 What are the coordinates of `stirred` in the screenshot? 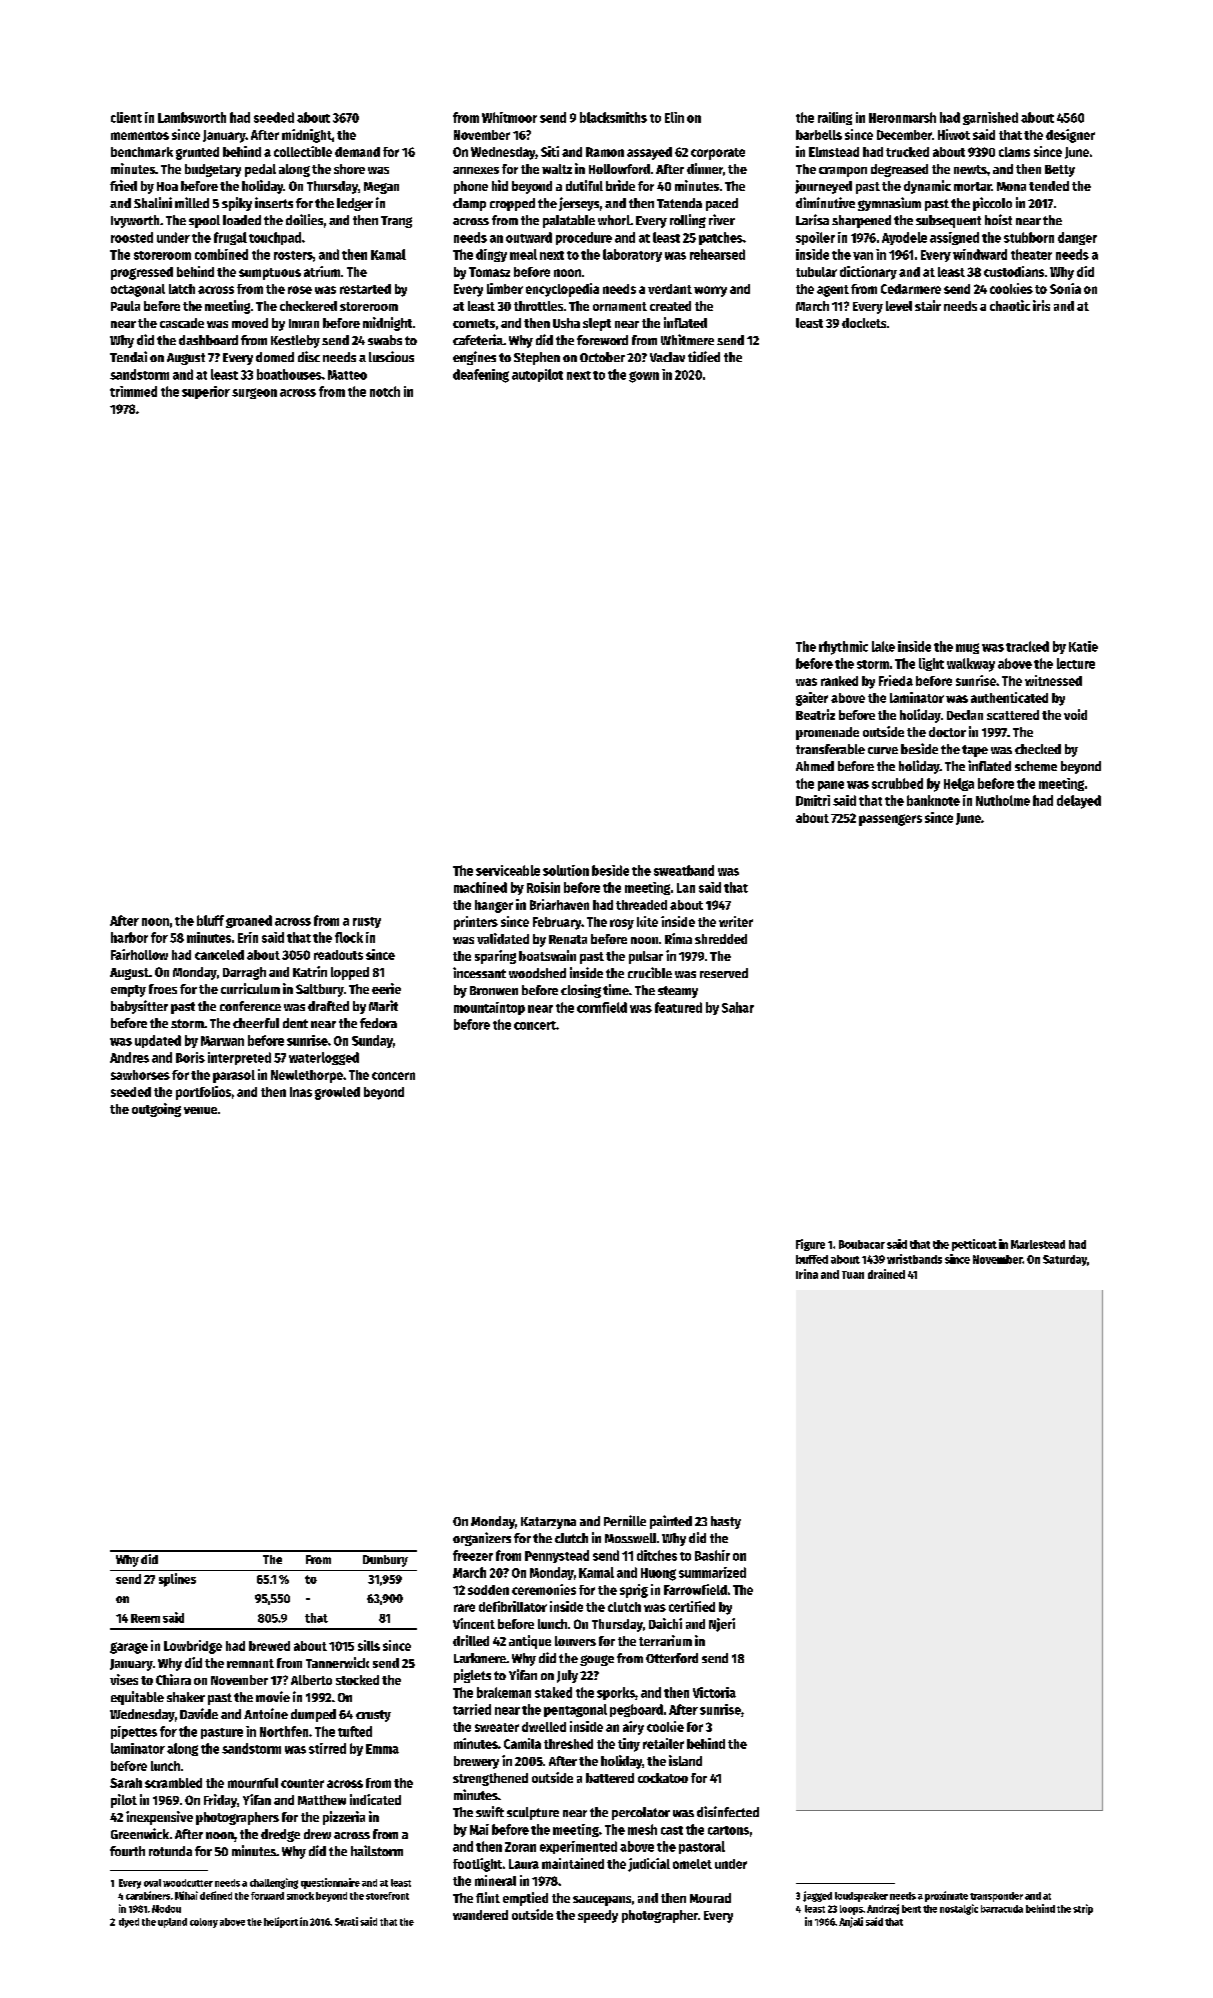 It's located at (327, 1748).
